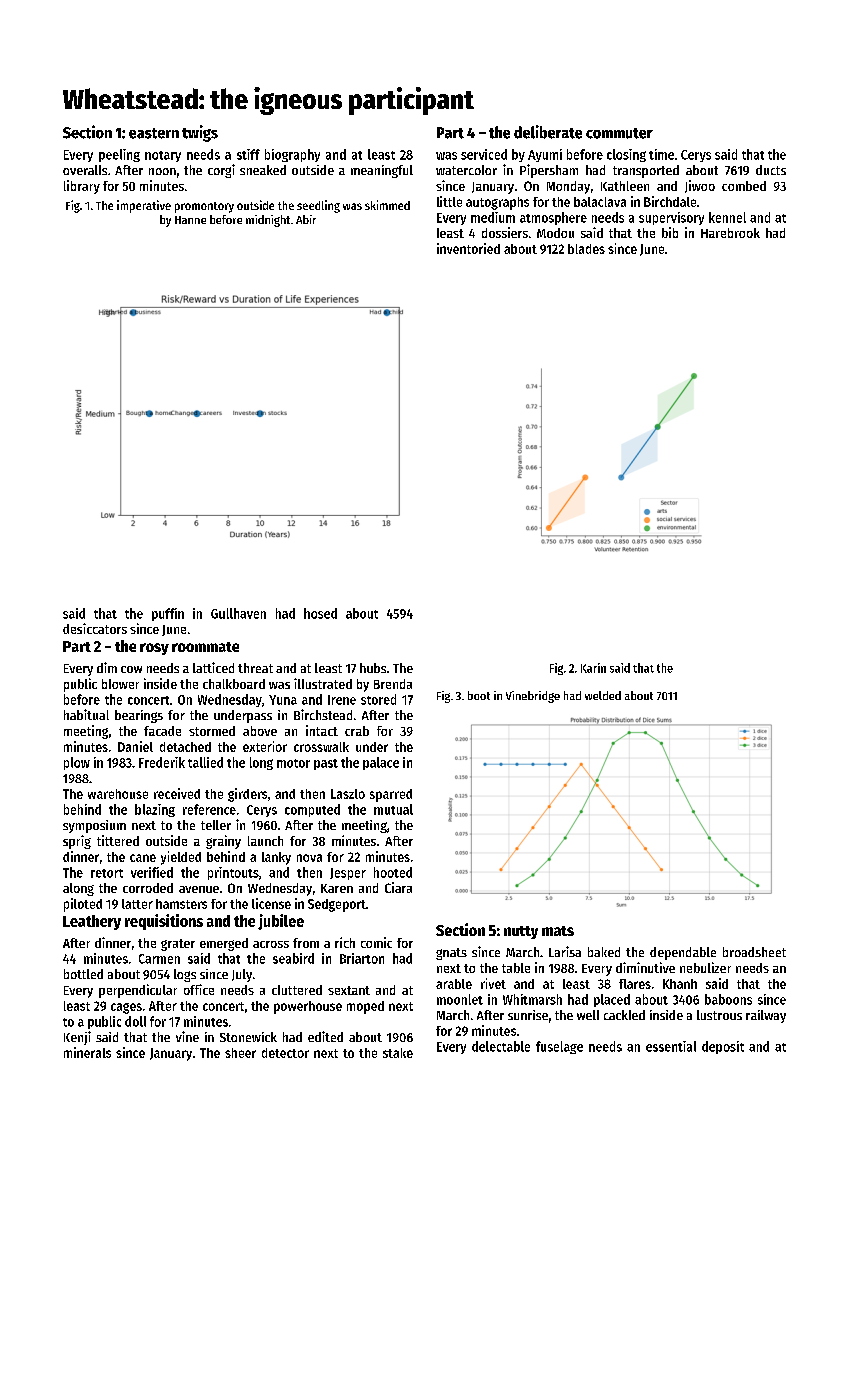 This image has height=1400, width=849. I want to click on eastern, so click(154, 133).
